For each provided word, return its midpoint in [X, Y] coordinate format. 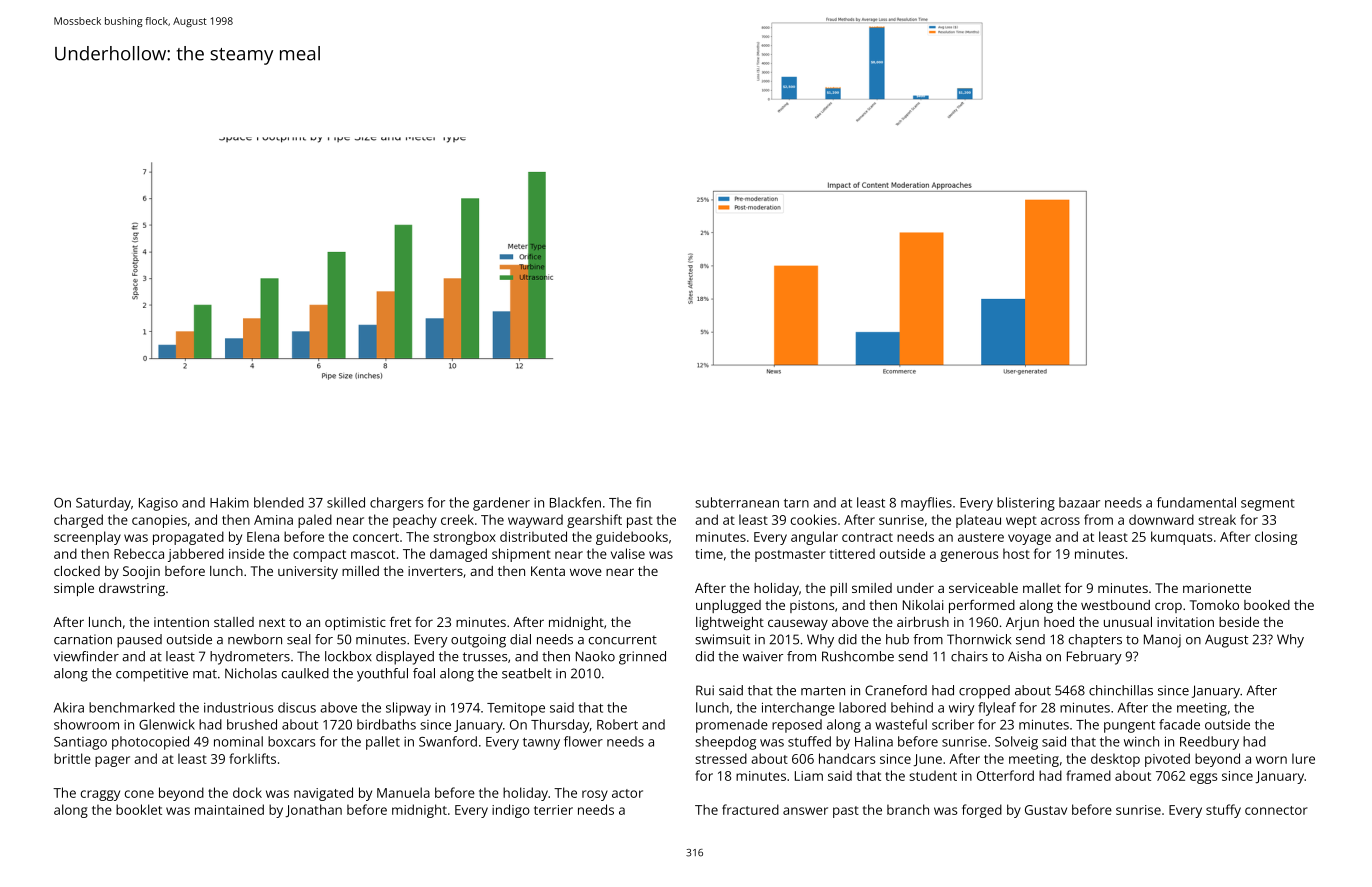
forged [982, 811]
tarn [796, 503]
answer [805, 811]
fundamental [1196, 502]
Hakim [229, 502]
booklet [139, 809]
